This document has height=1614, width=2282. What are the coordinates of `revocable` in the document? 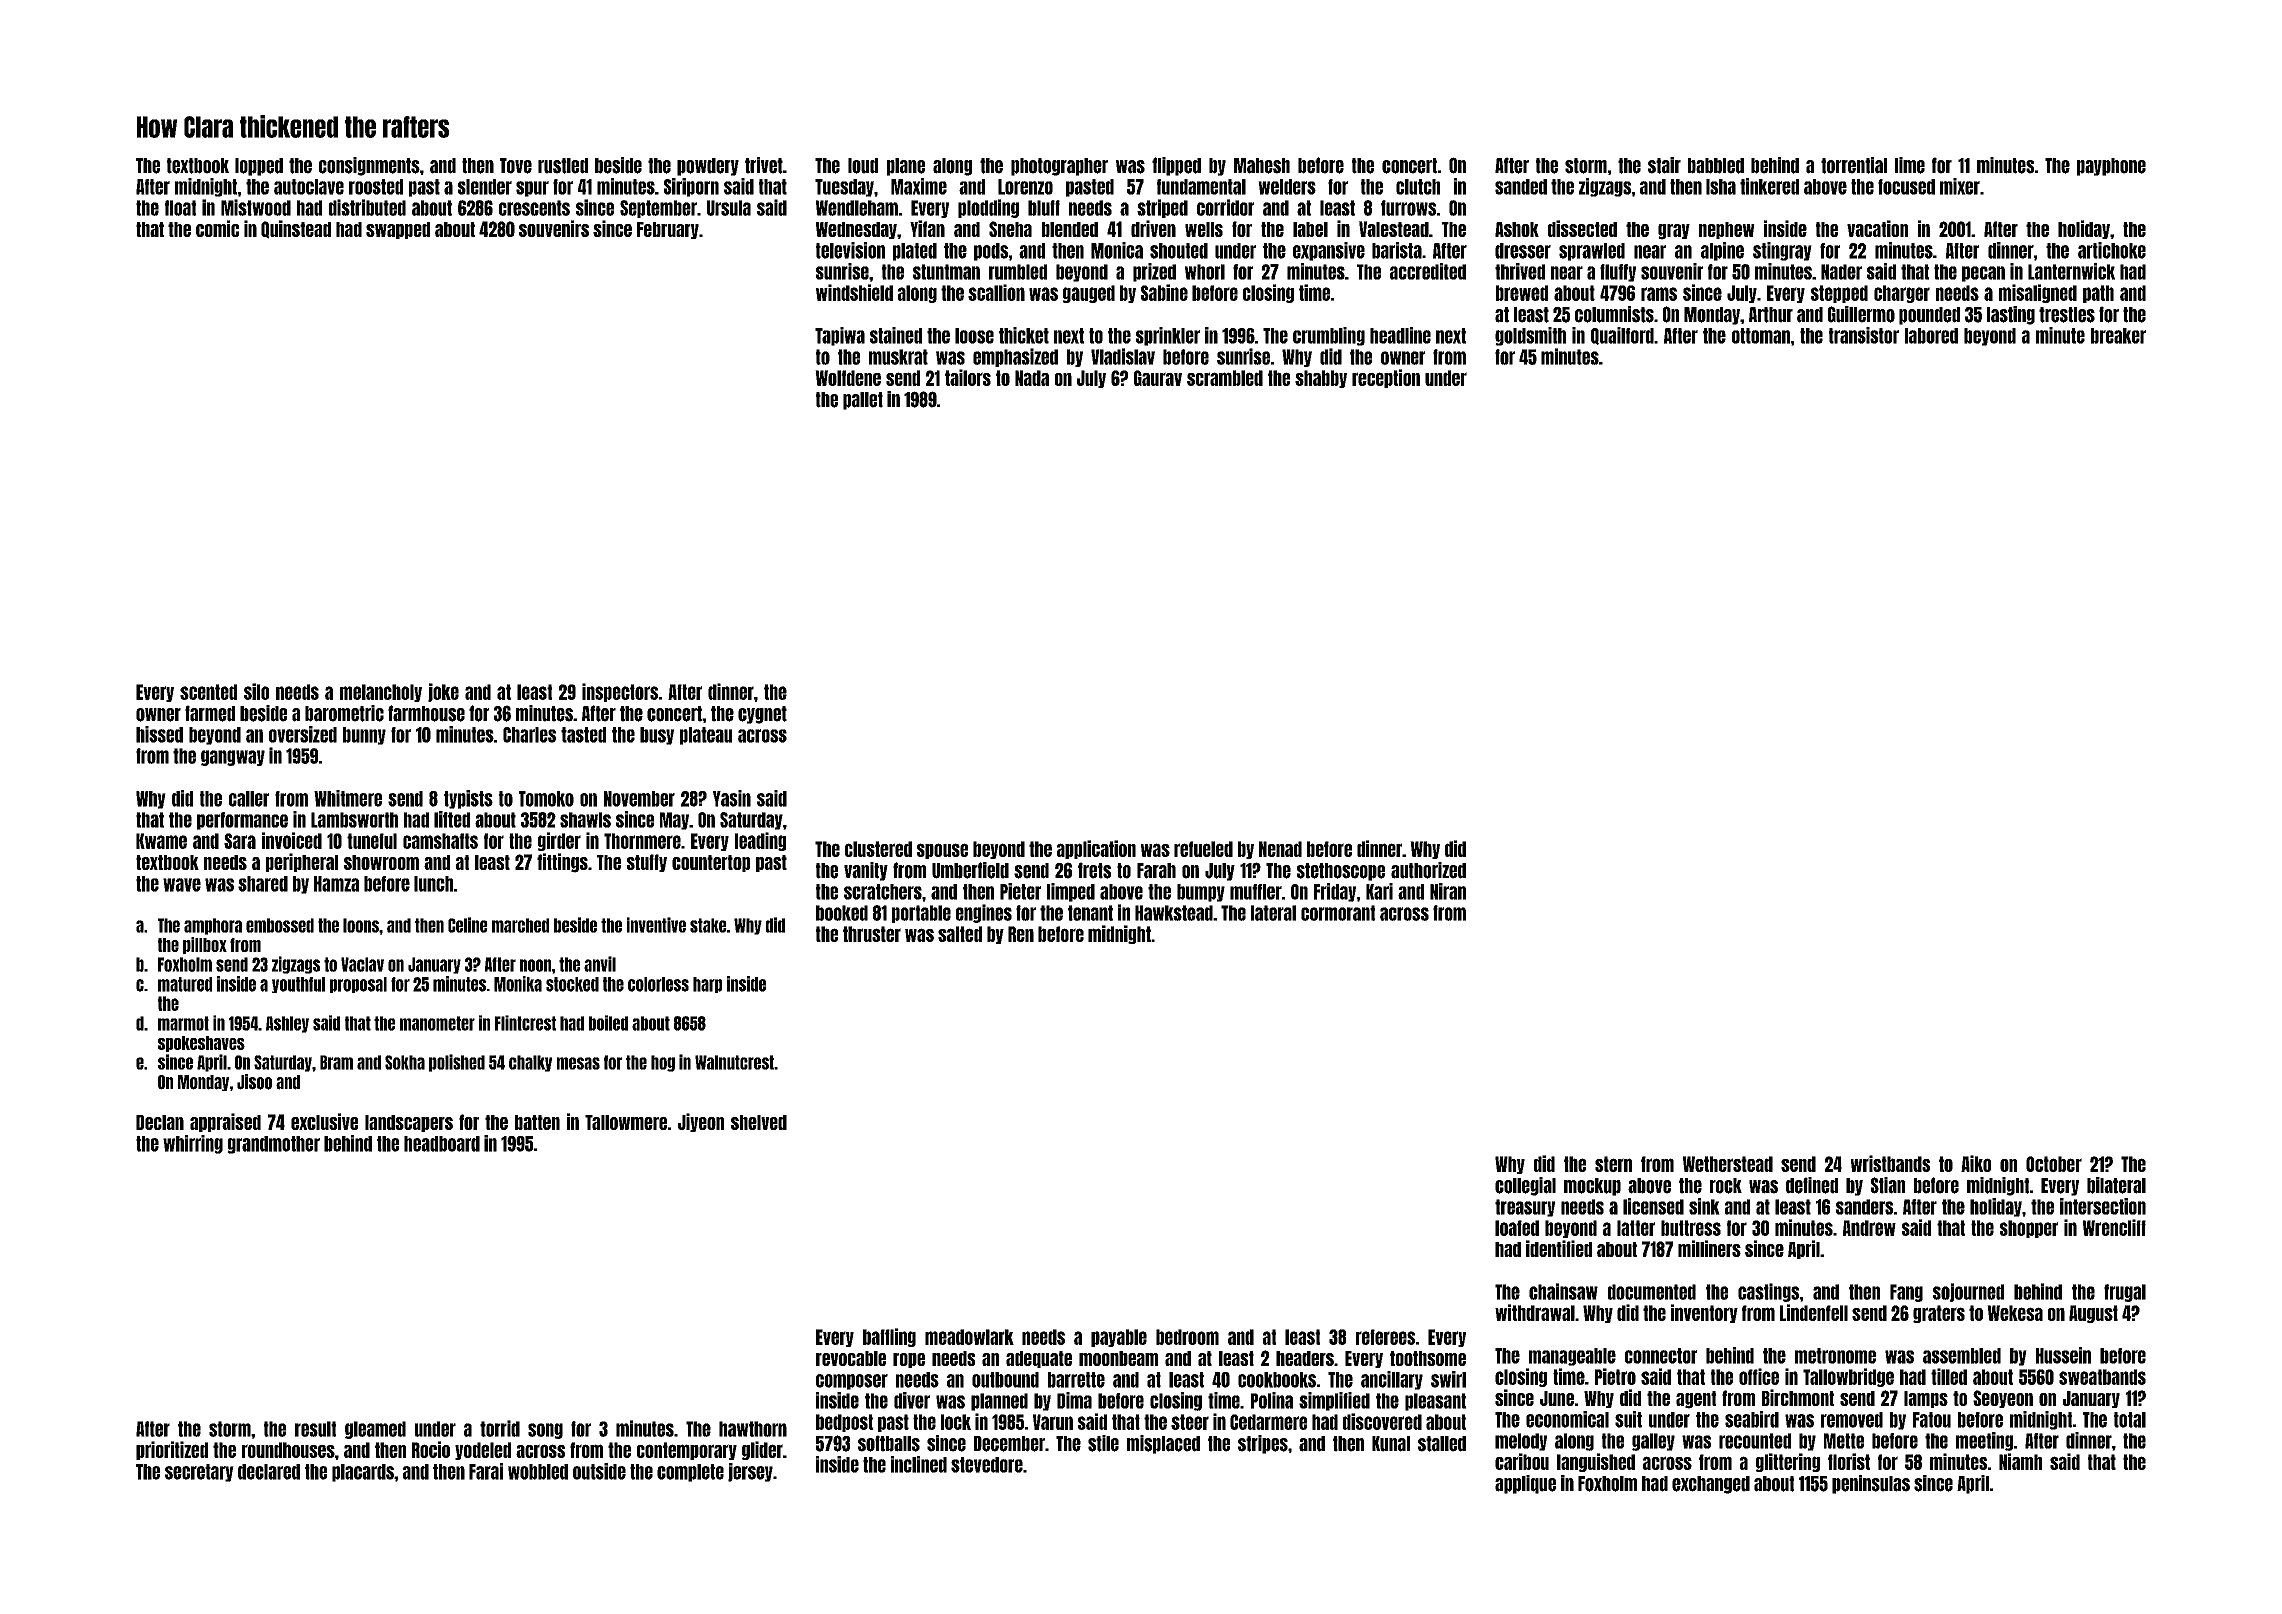 It's located at (851, 1358).
